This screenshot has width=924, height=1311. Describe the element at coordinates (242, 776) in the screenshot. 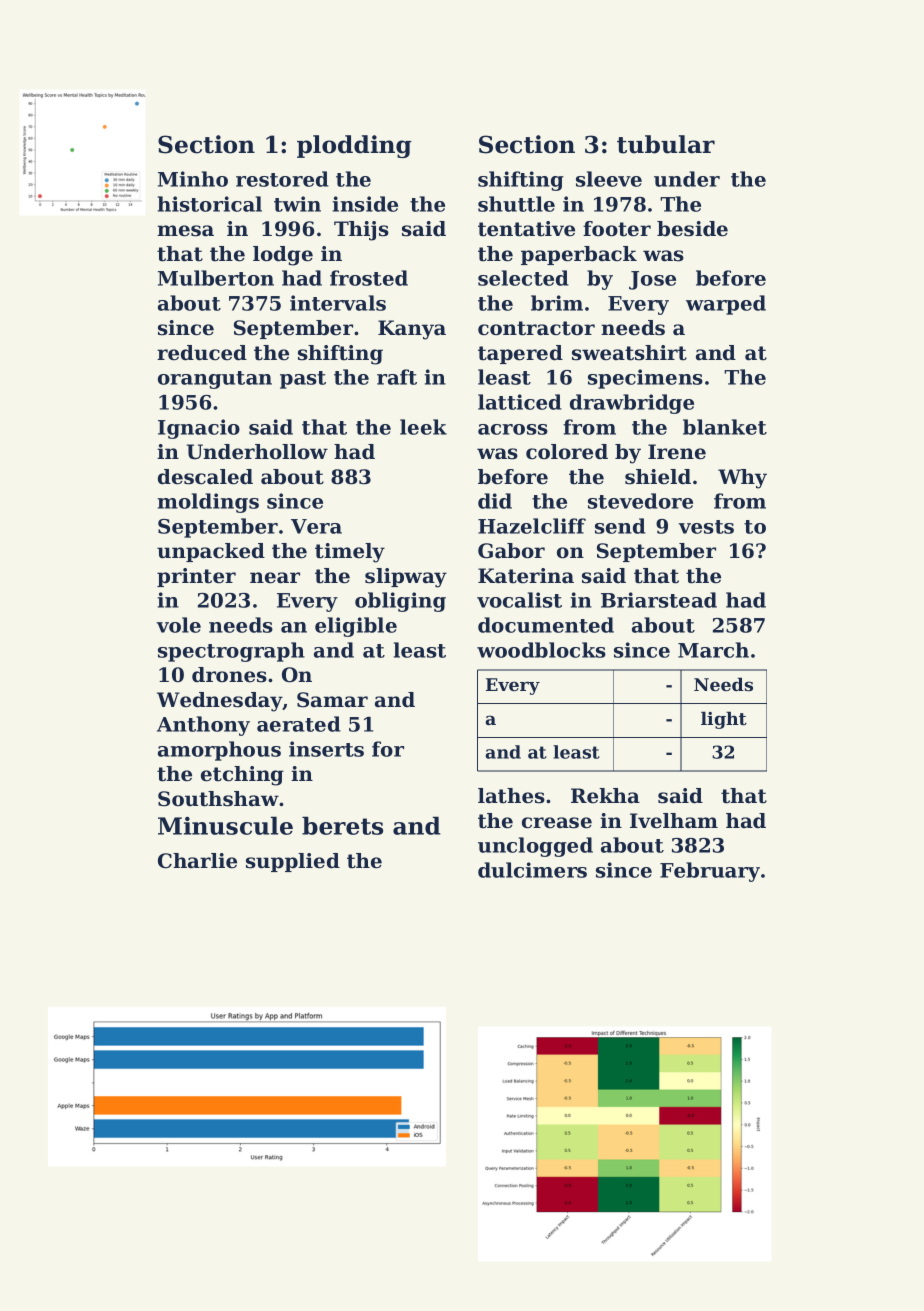

I see `etching` at that location.
